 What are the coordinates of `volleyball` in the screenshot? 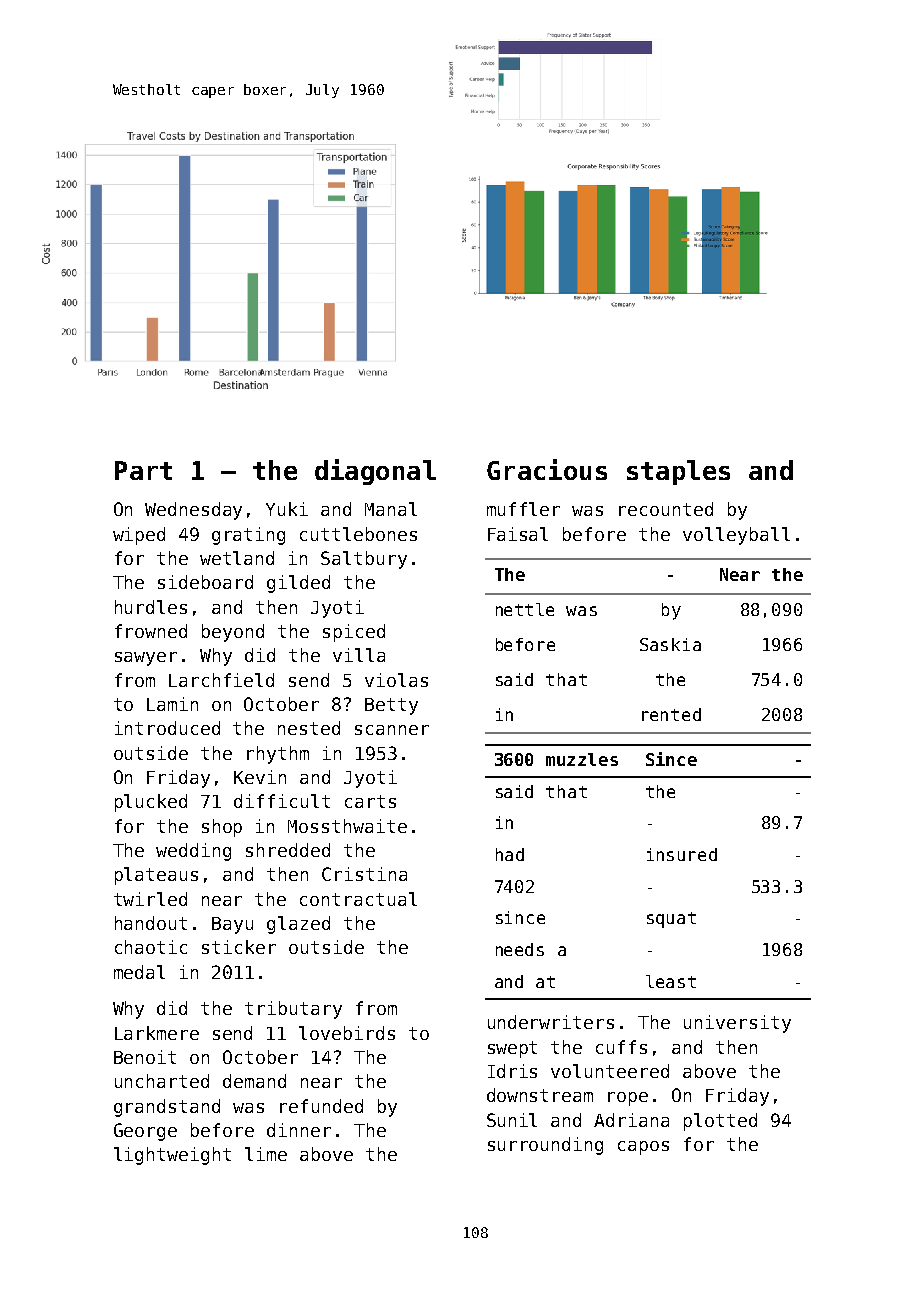 It's located at (736, 536).
